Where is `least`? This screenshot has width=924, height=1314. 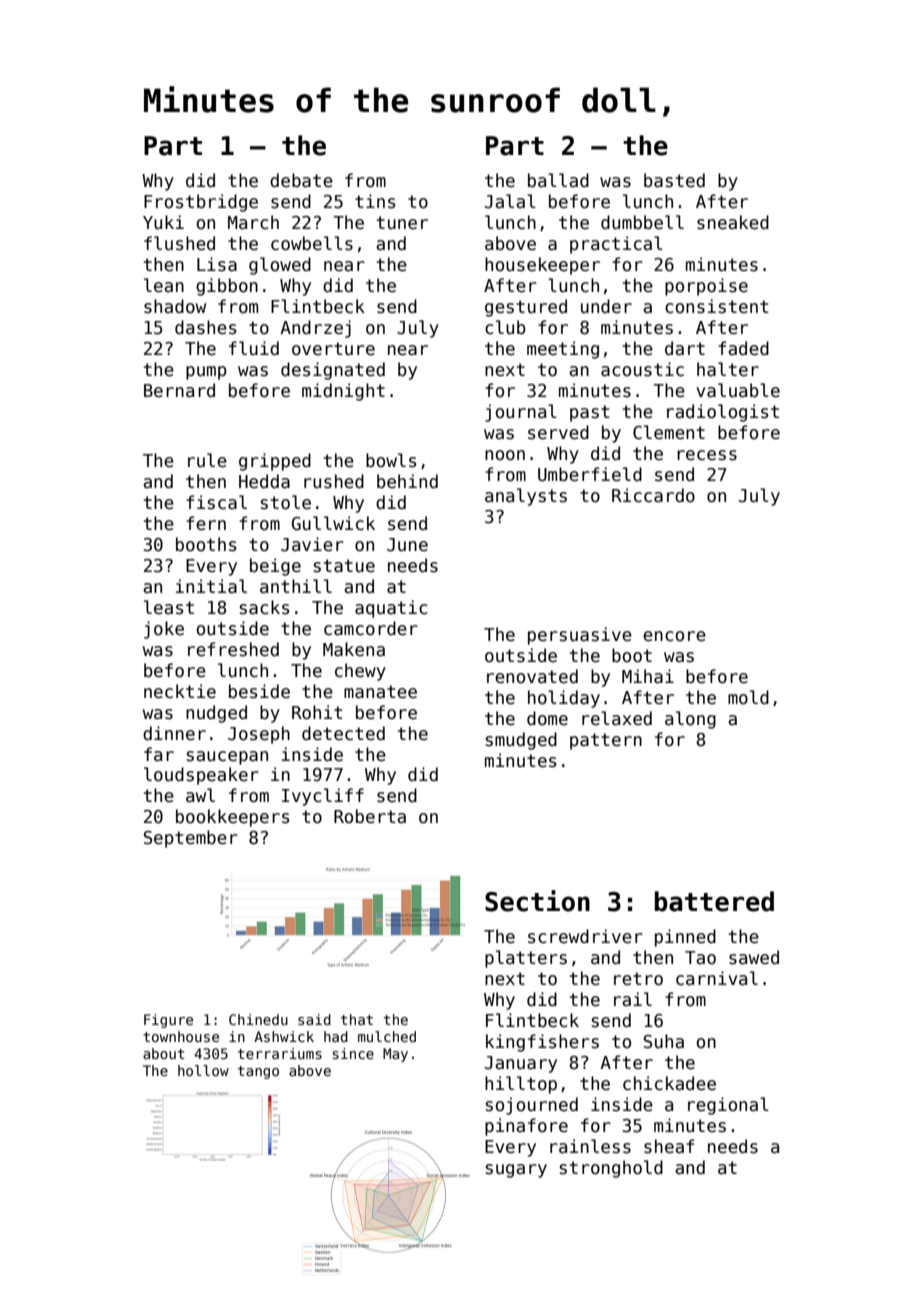 least is located at coordinates (169, 607).
